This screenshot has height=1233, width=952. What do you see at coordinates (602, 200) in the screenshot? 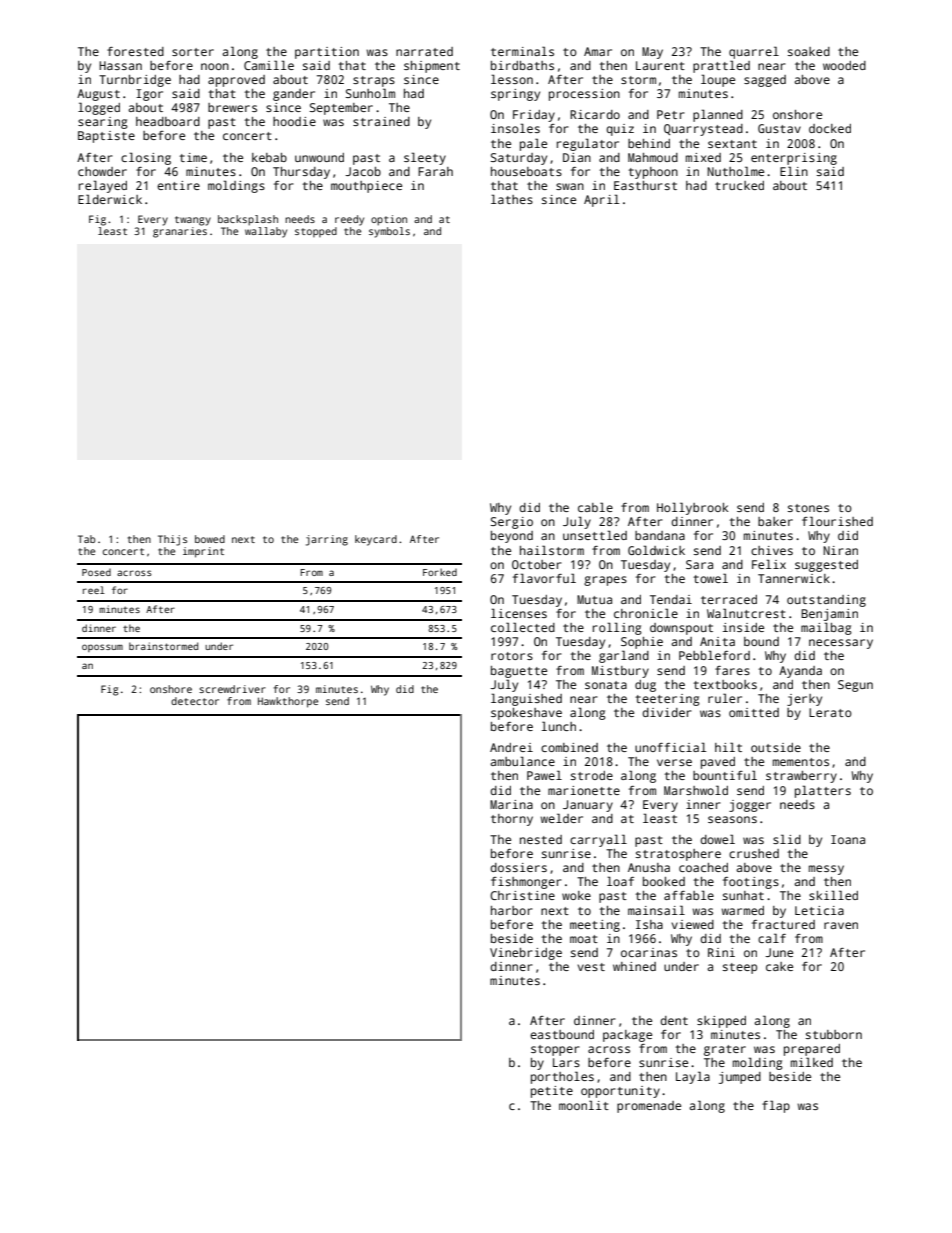
I see `April` at bounding box center [602, 200].
